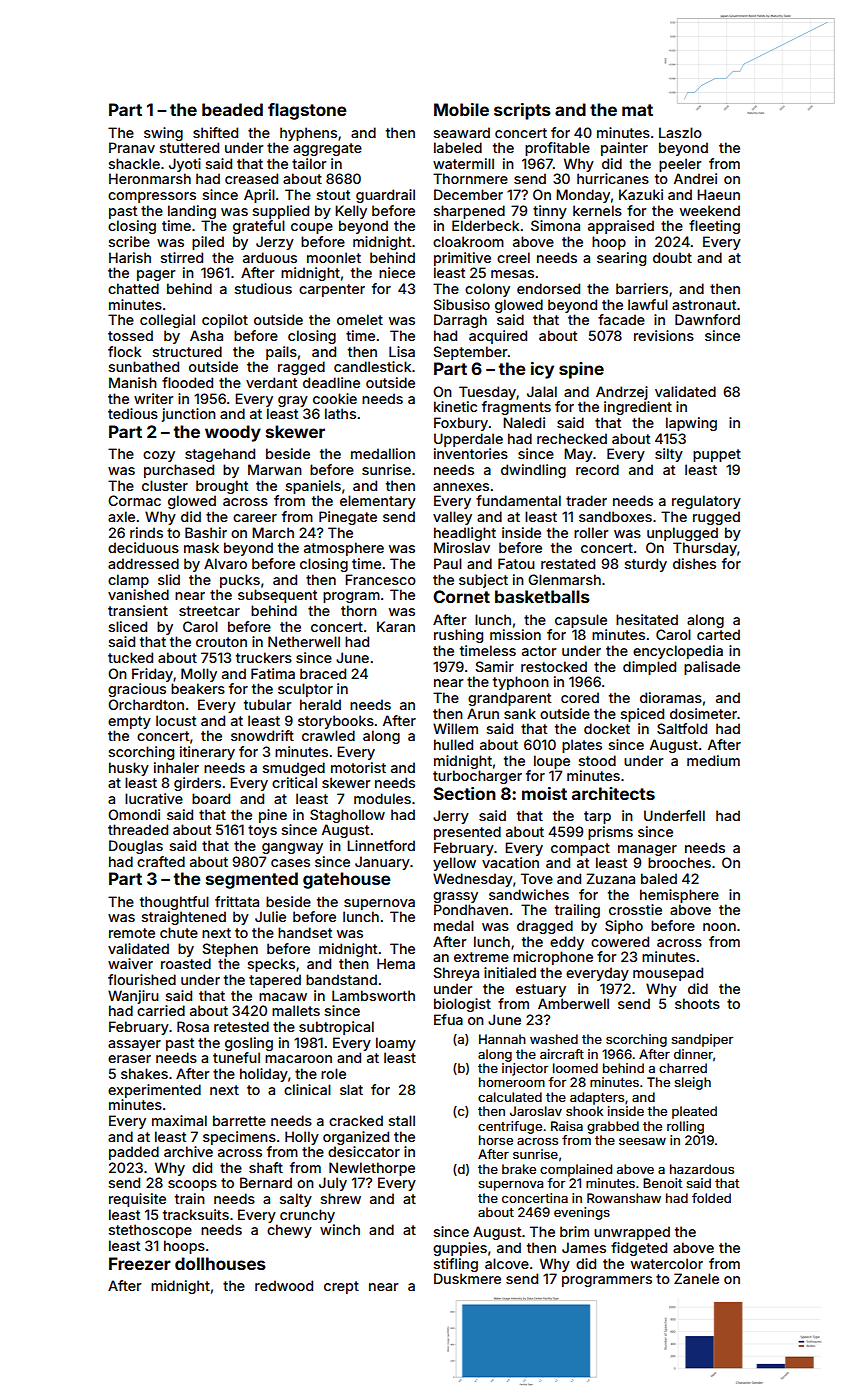  Describe the element at coordinates (199, 675) in the screenshot. I see `Molly` at that location.
